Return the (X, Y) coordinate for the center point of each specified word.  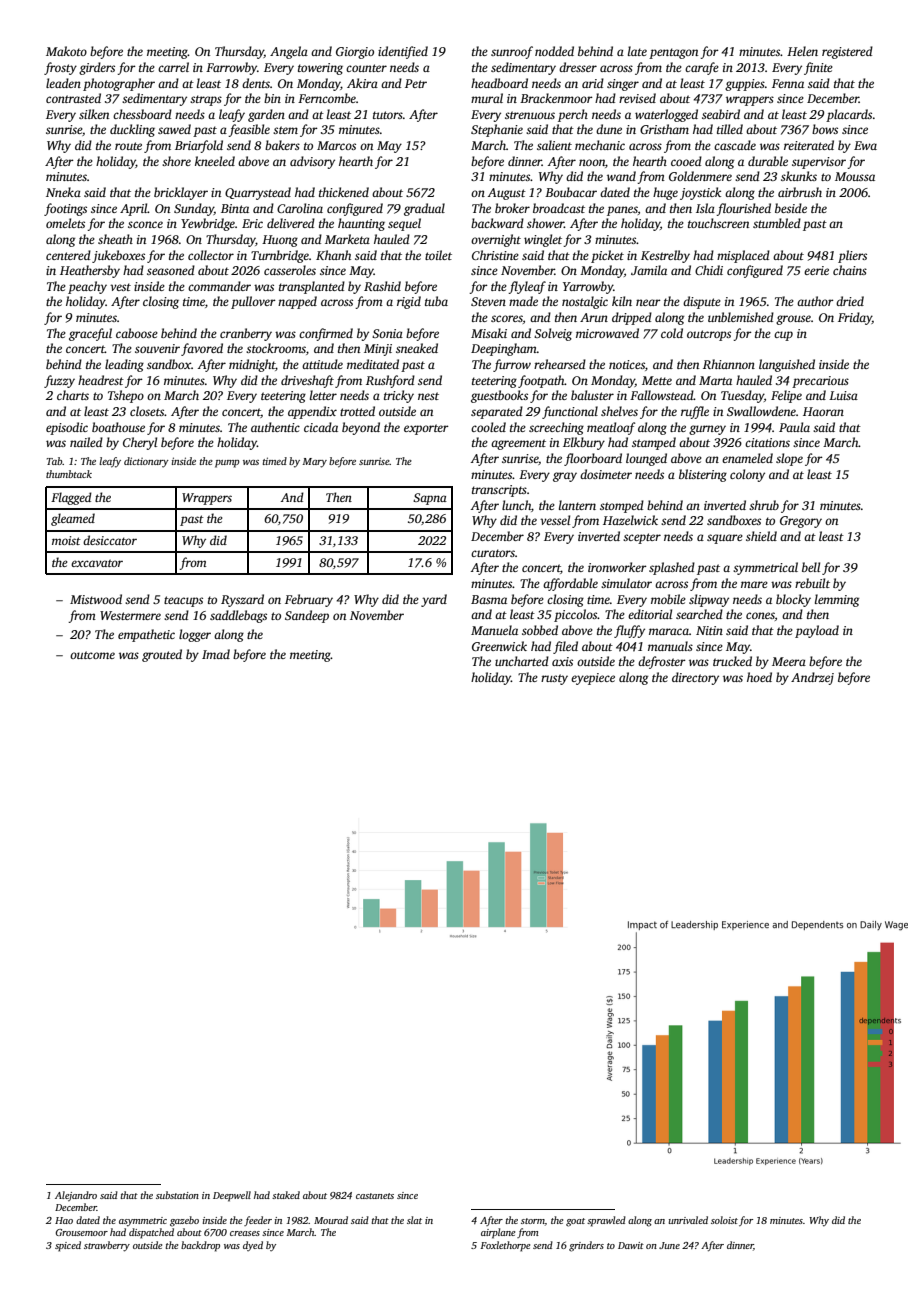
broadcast (559, 208)
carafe (702, 68)
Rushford (390, 381)
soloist (724, 1220)
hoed (759, 677)
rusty (554, 679)
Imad (216, 654)
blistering (703, 475)
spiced (68, 1246)
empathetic (146, 635)
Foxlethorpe (505, 1246)
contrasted (73, 98)
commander (219, 286)
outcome (92, 655)
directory (695, 678)
